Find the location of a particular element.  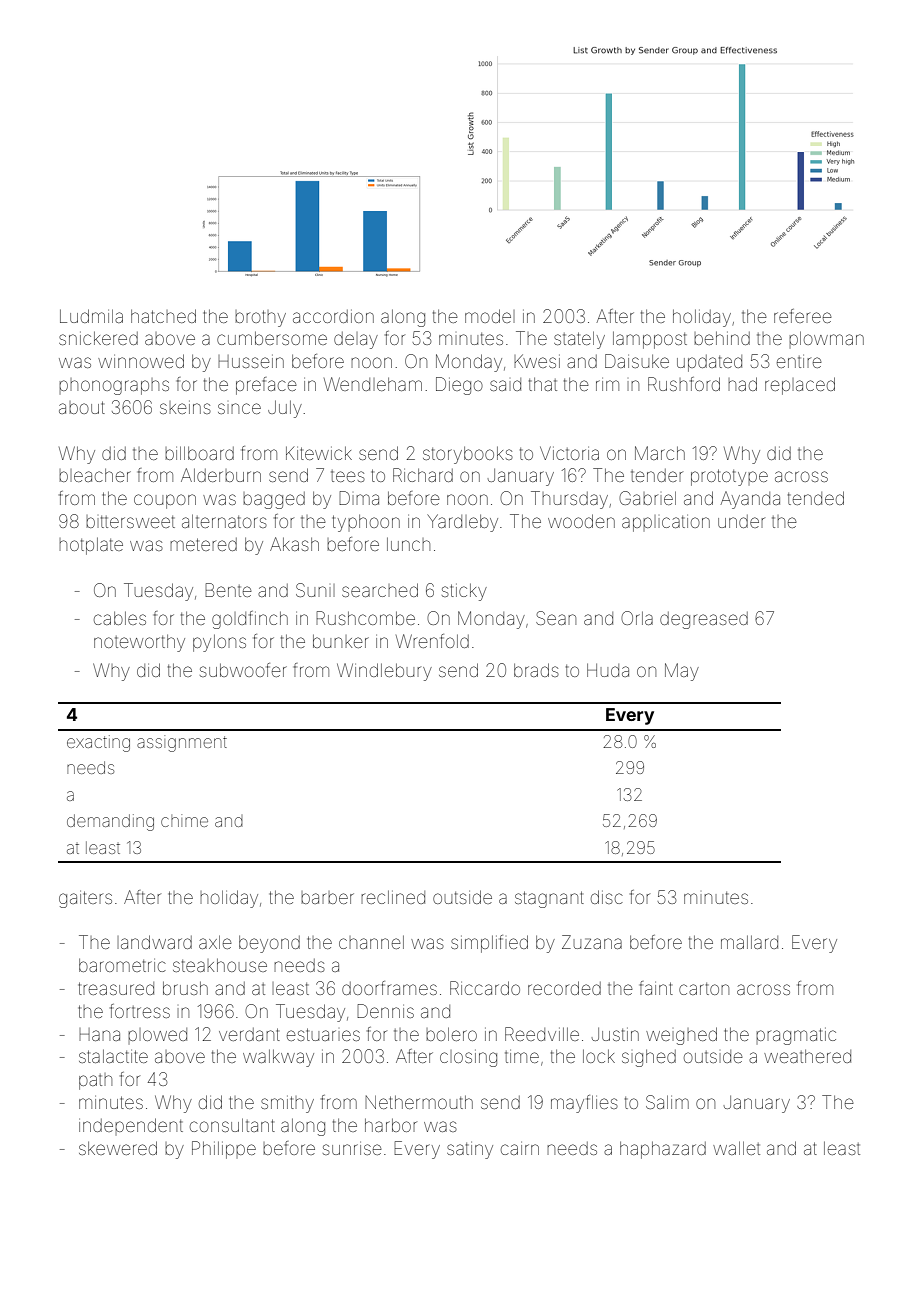

mallard is located at coordinates (749, 942).
